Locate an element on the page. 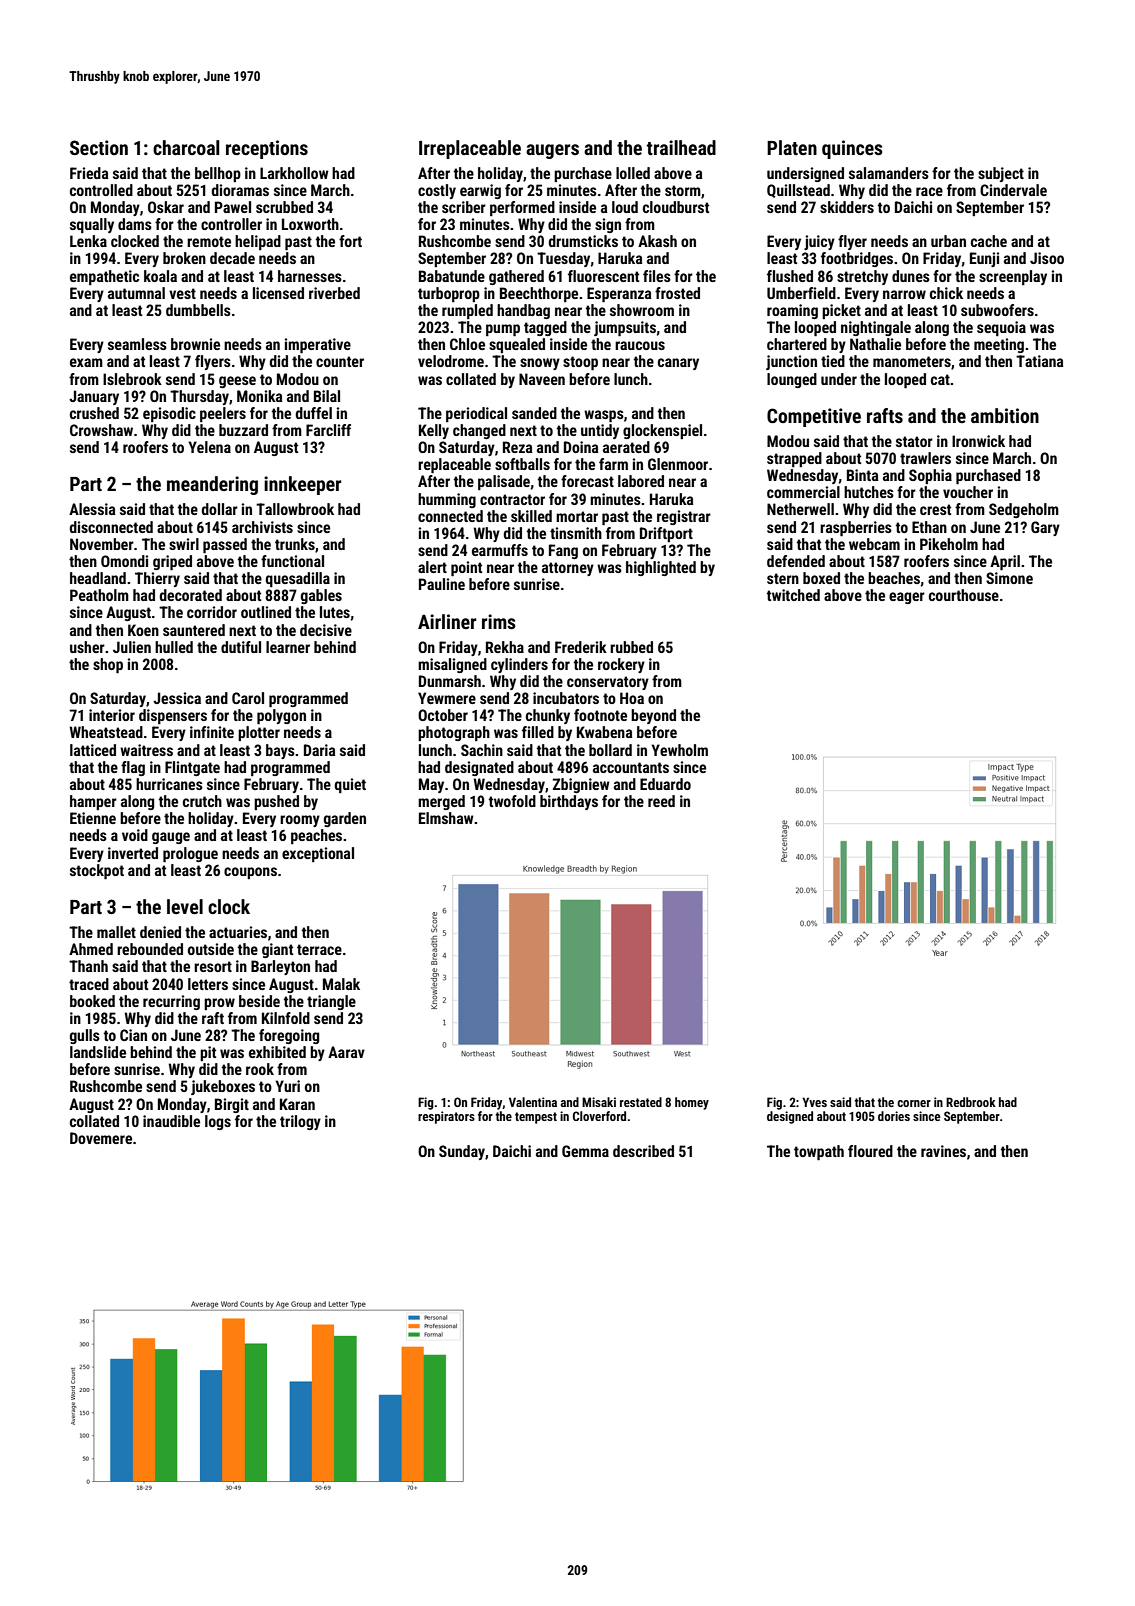  Jisoo is located at coordinates (1047, 258).
